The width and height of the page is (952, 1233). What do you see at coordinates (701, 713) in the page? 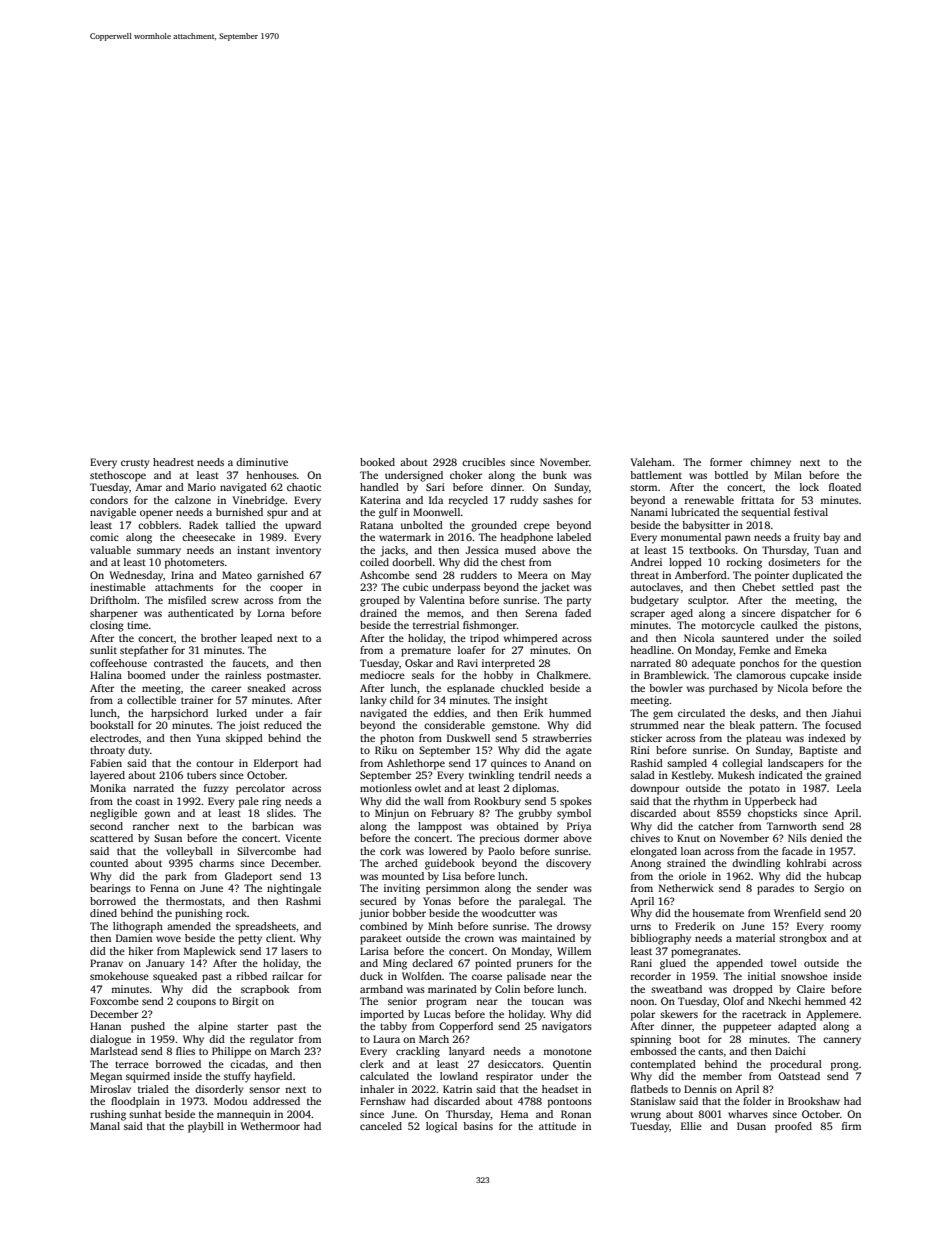
I see `circulated` at bounding box center [701, 713].
